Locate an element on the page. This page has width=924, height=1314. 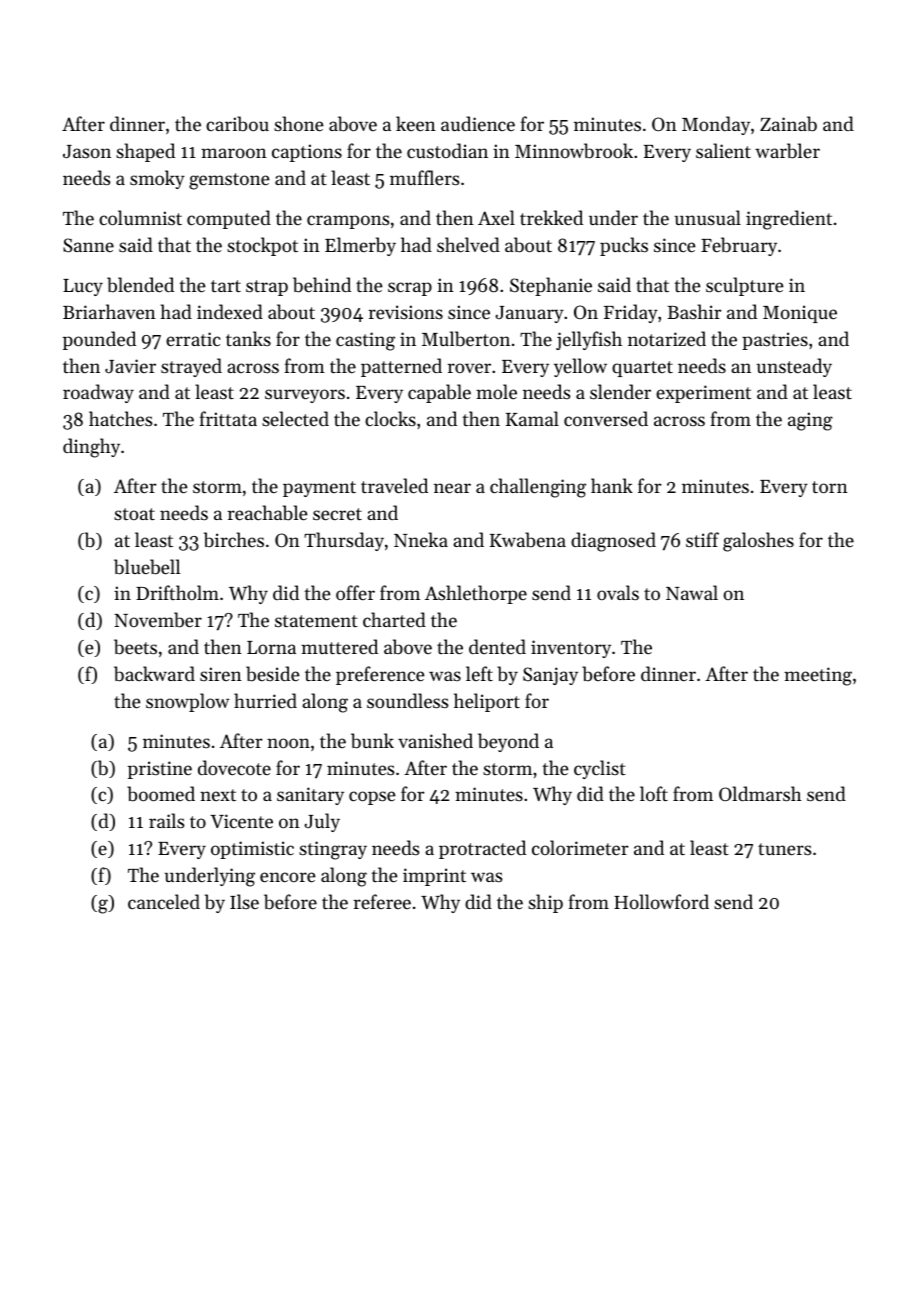
Zainab is located at coordinates (788, 124).
